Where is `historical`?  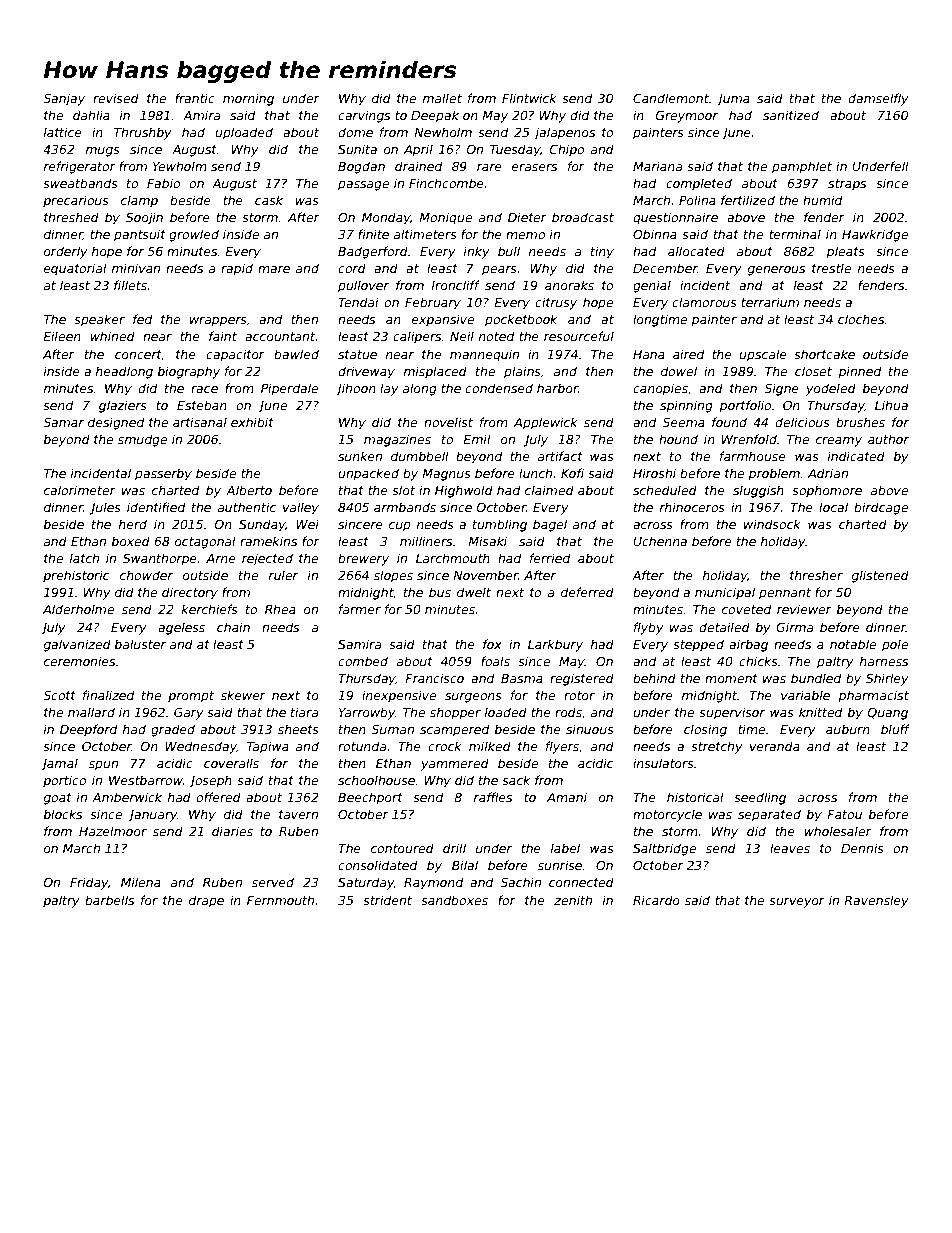
historical is located at coordinates (695, 797).
